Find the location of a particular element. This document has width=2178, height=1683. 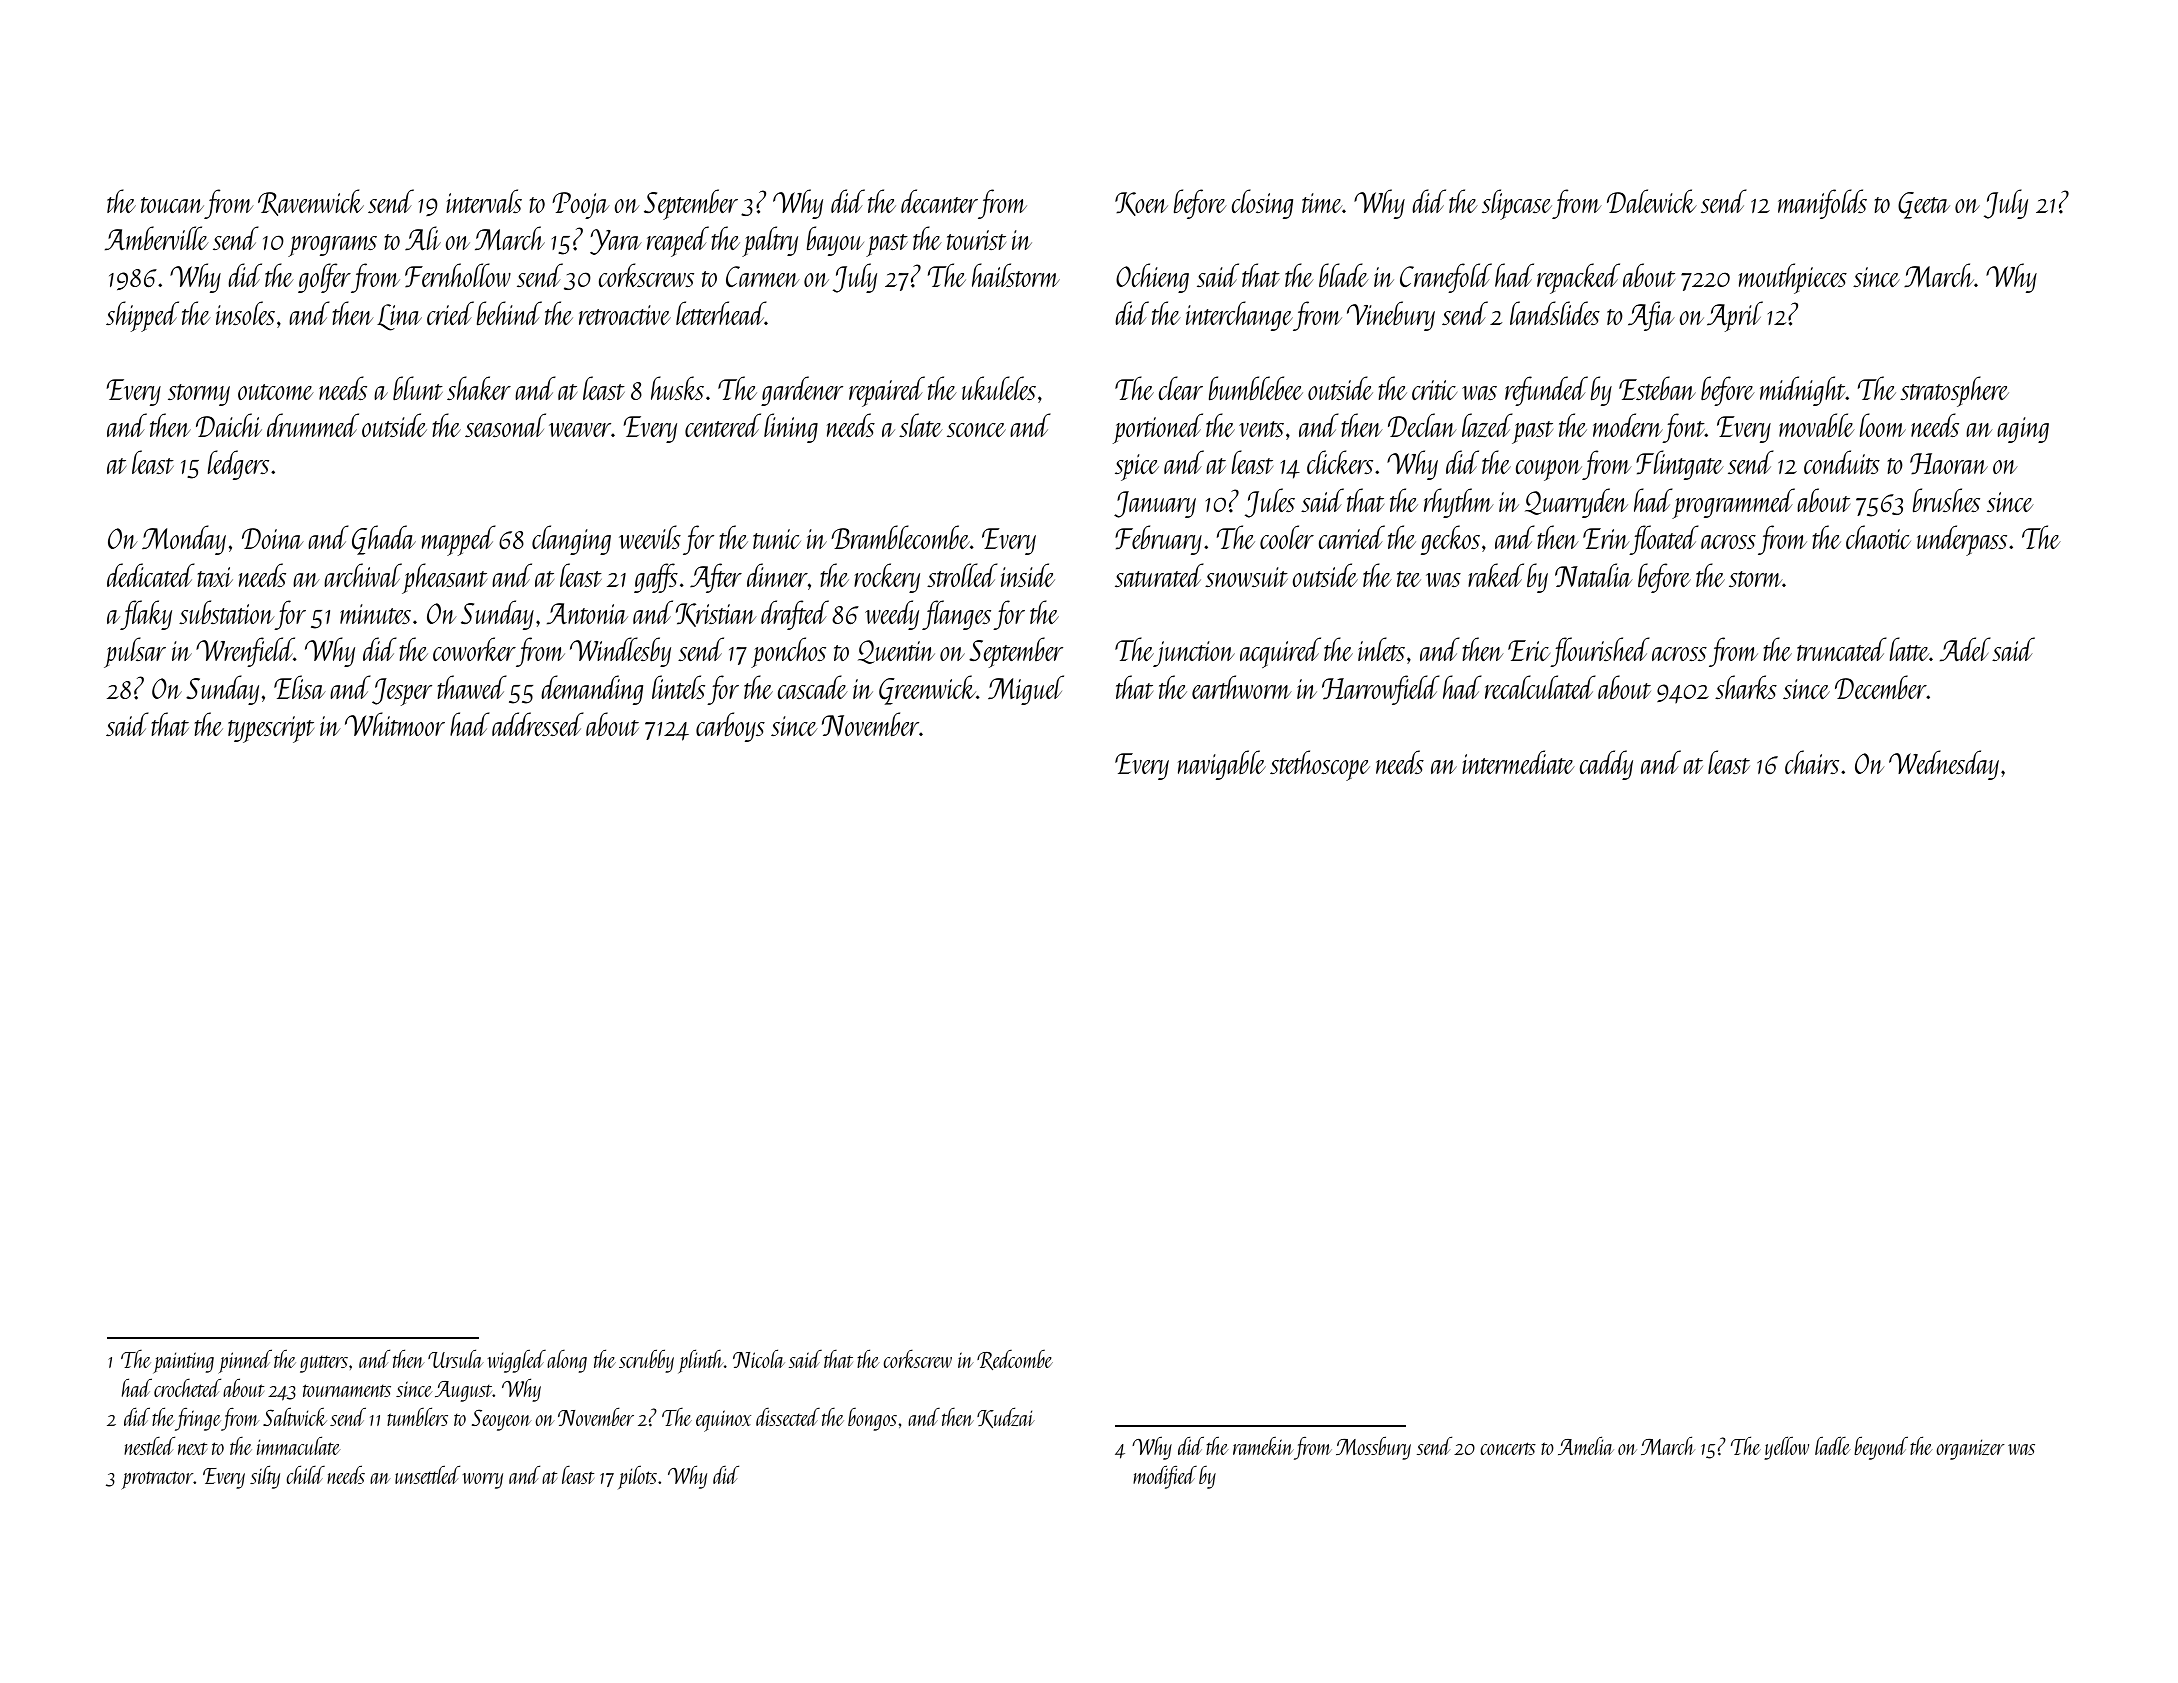

modified is located at coordinates (1165, 1477).
